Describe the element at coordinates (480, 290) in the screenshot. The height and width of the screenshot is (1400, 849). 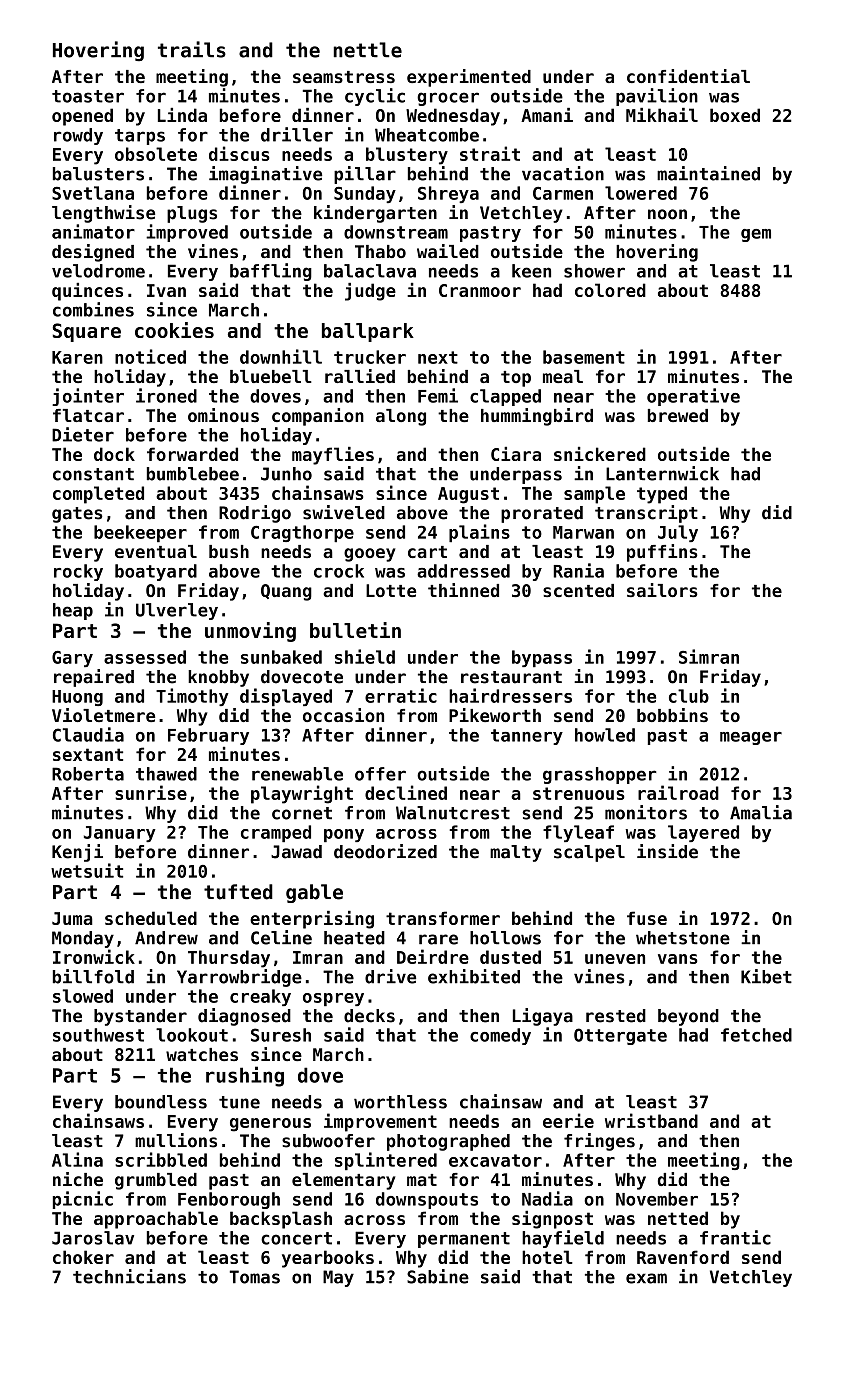
I see `Cranmoor` at that location.
